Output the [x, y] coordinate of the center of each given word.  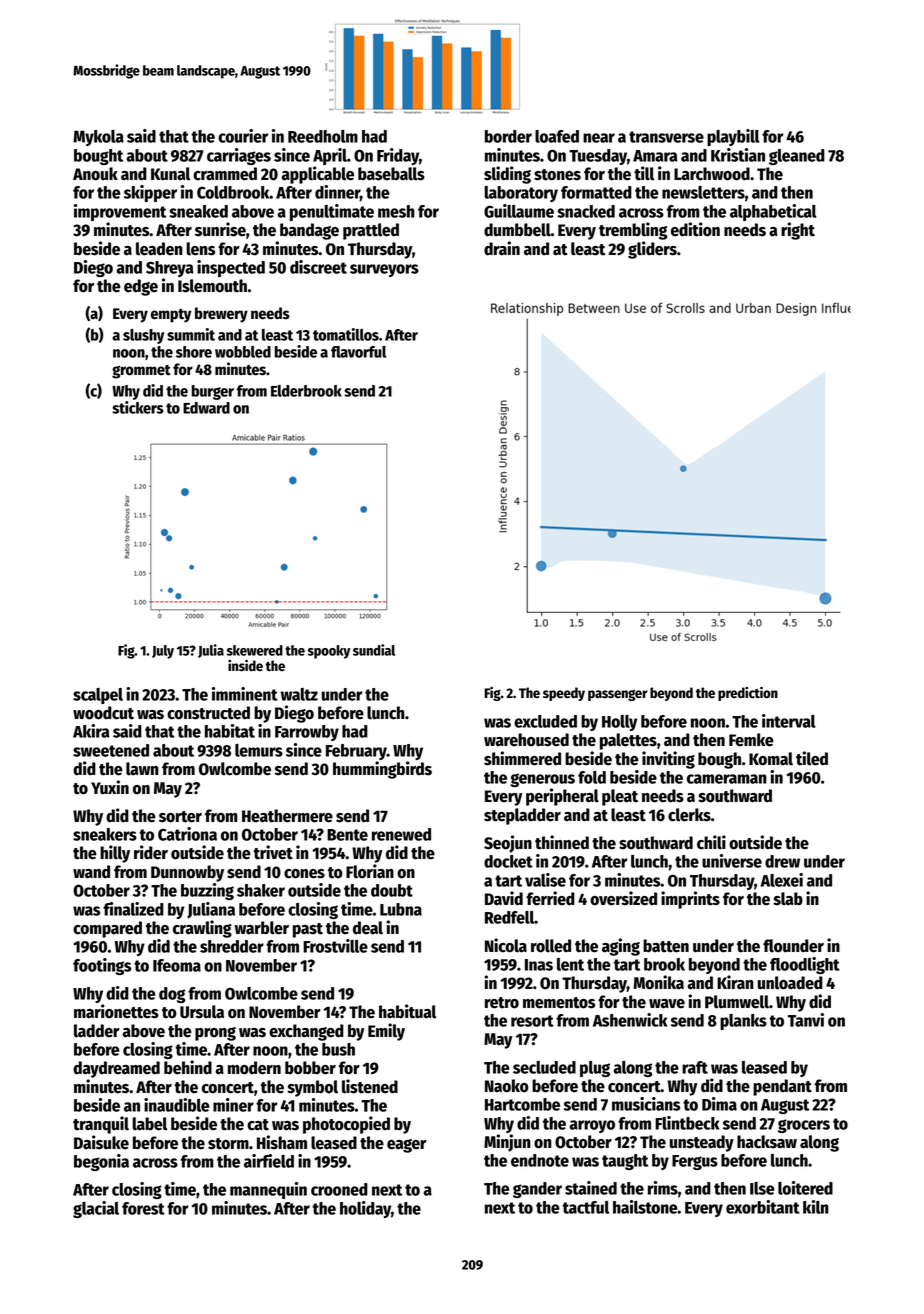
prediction [748, 693]
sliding [507, 175]
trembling [633, 231]
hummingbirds [382, 770]
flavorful [358, 352]
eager [407, 1146]
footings [102, 966]
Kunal [170, 174]
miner [233, 1105]
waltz [299, 694]
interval [789, 721]
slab [788, 899]
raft [695, 1067]
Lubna [401, 909]
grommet [141, 372]
